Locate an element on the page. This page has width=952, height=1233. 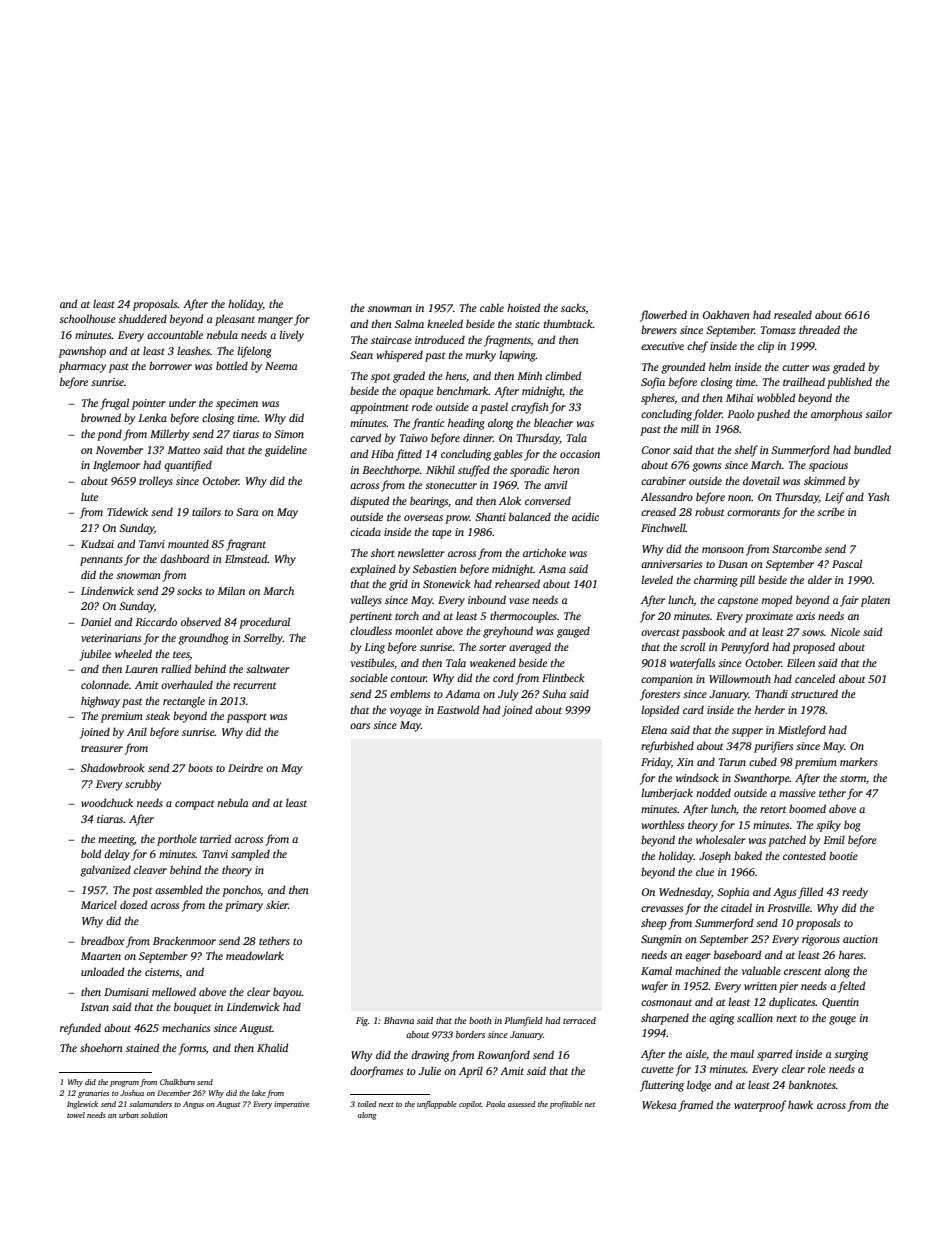
terraced is located at coordinates (579, 1020).
